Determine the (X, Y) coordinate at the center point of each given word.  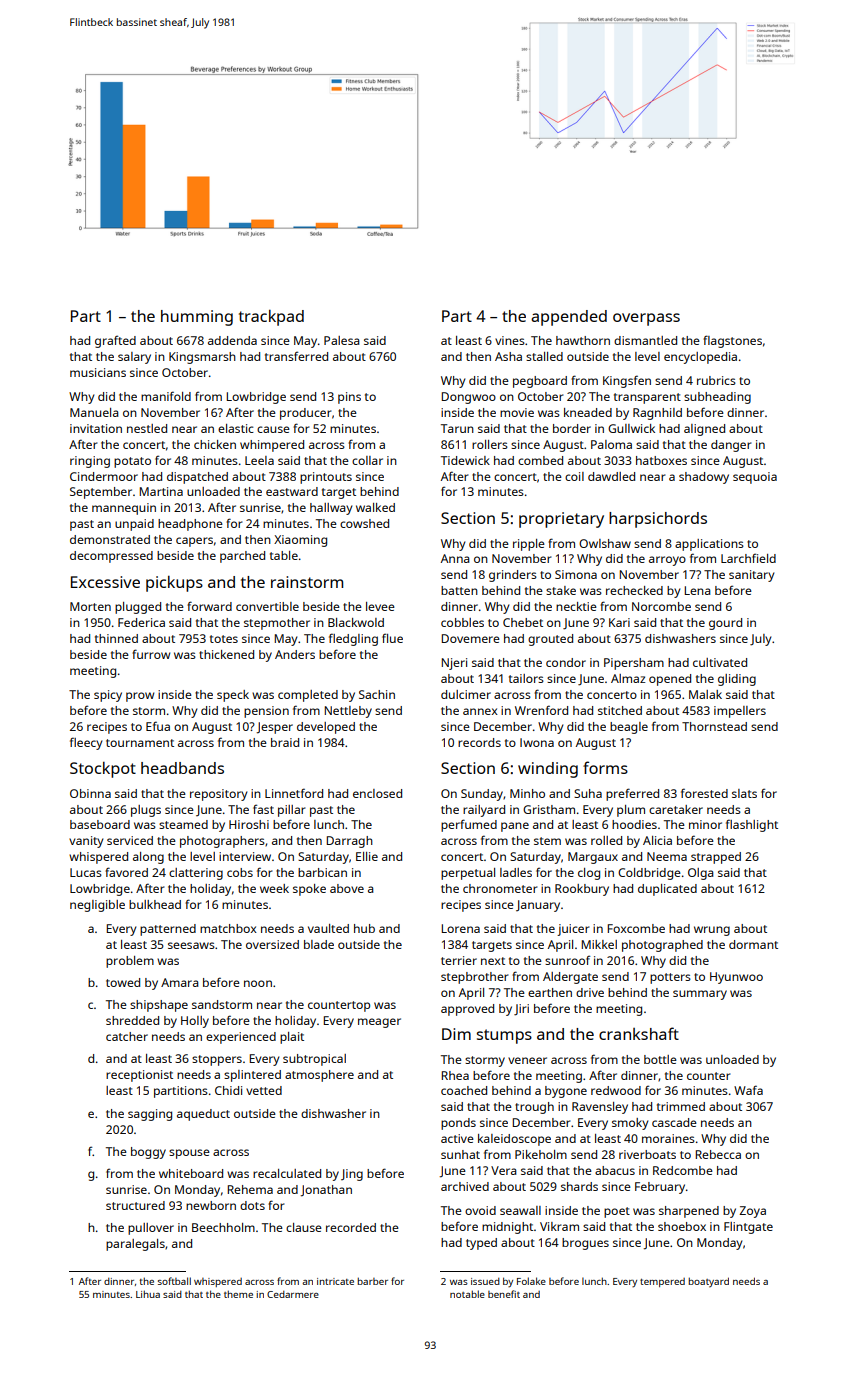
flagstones (732, 341)
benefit (504, 1294)
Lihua (148, 1294)
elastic (236, 428)
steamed (183, 824)
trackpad (271, 318)
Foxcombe (636, 928)
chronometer (500, 888)
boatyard (708, 1282)
